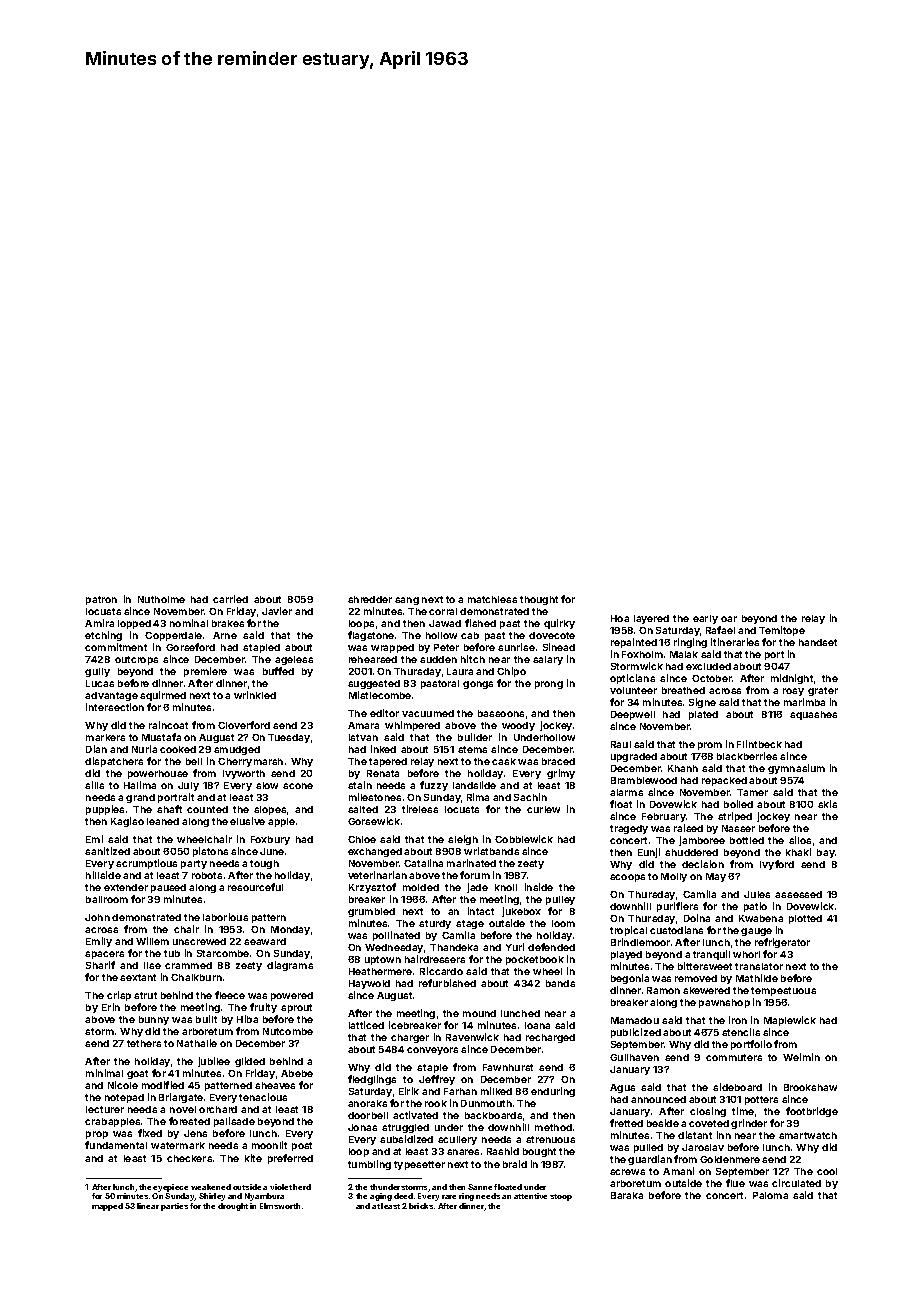 Image resolution: width=924 pixels, height=1308 pixels. I want to click on mapped, so click(107, 1207).
